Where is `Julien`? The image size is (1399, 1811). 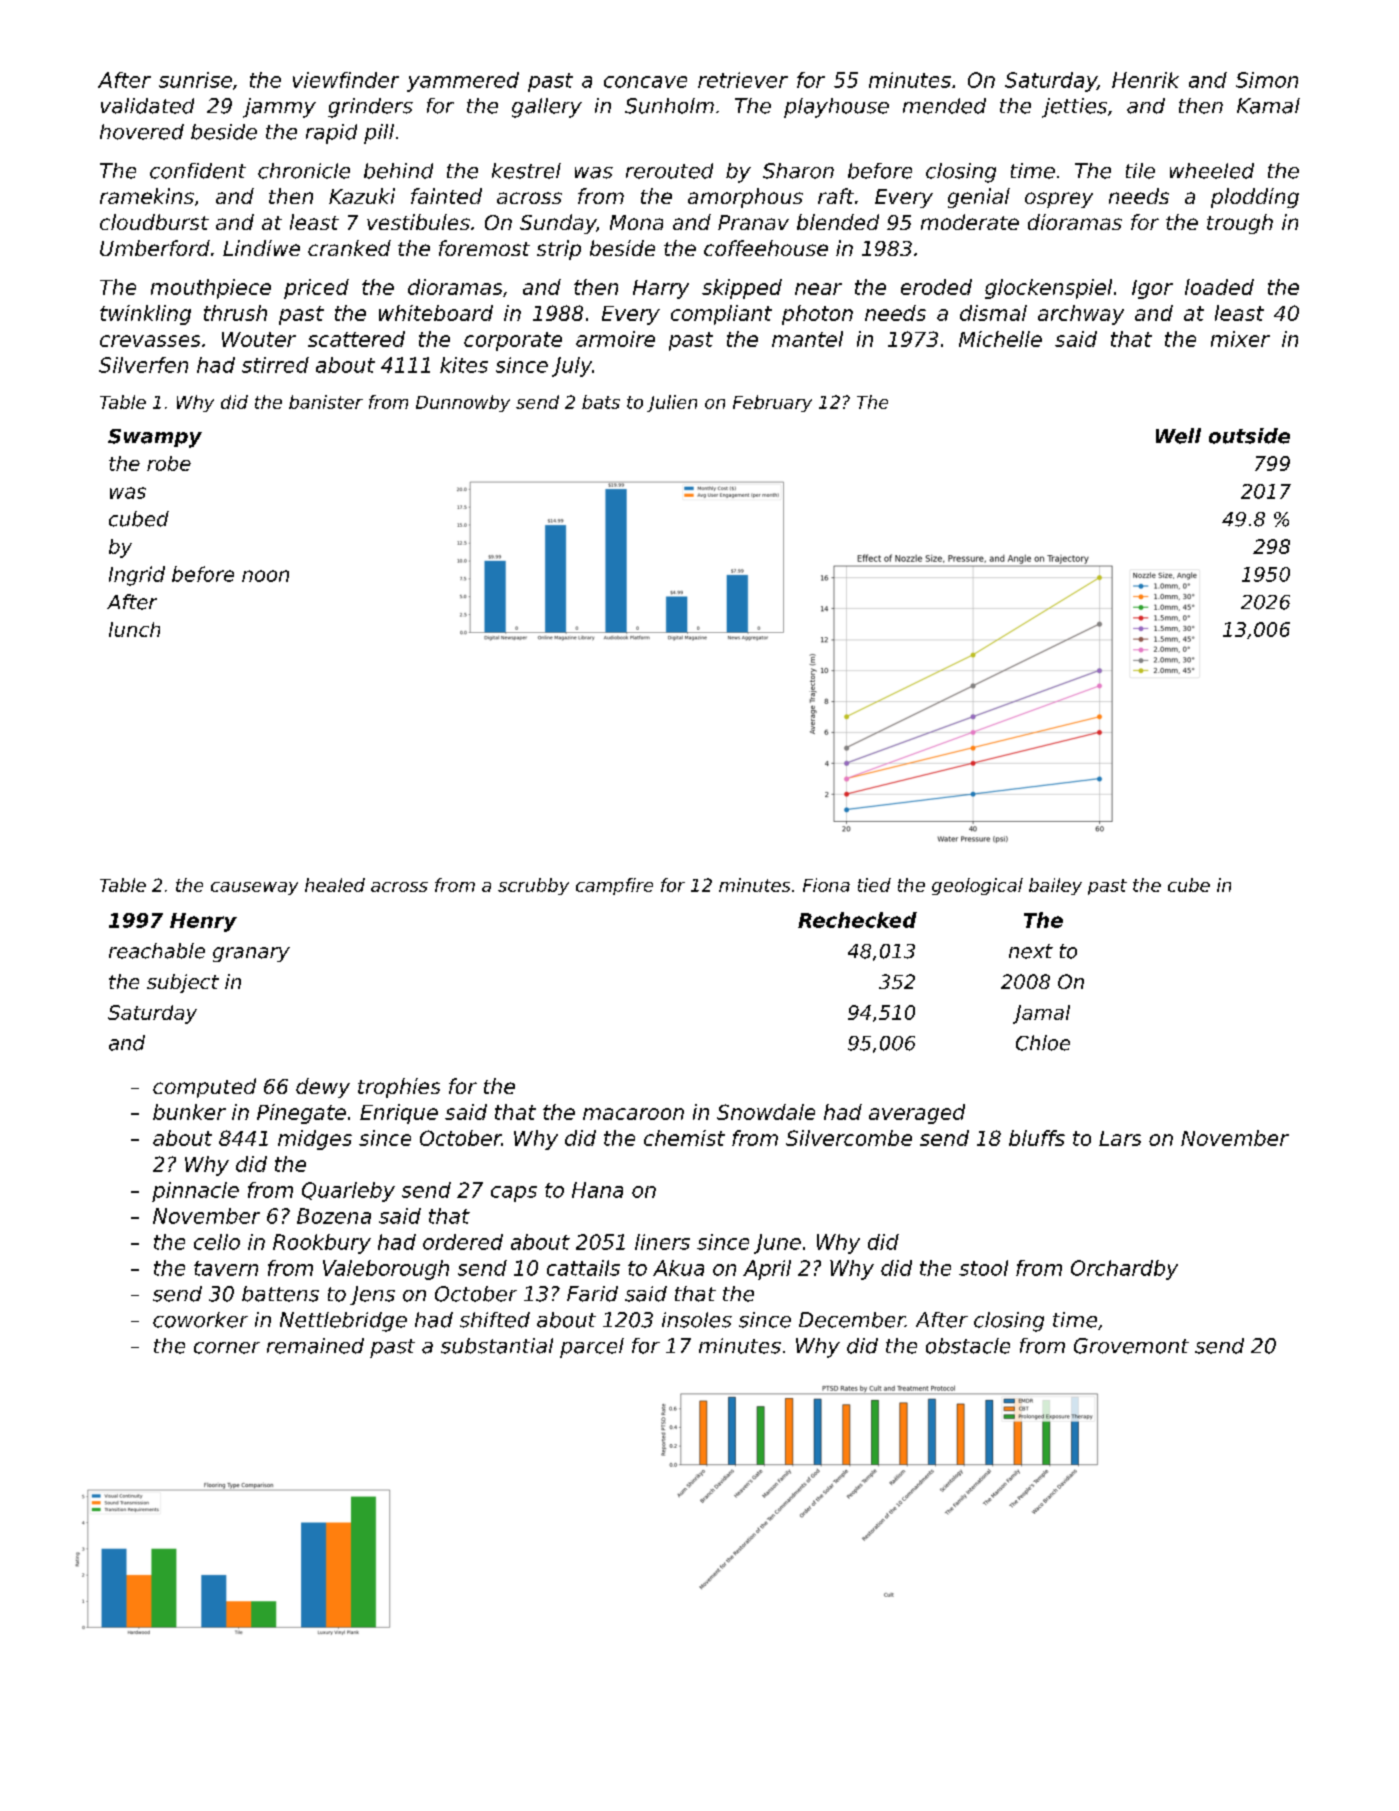
Julien is located at coordinates (672, 403).
